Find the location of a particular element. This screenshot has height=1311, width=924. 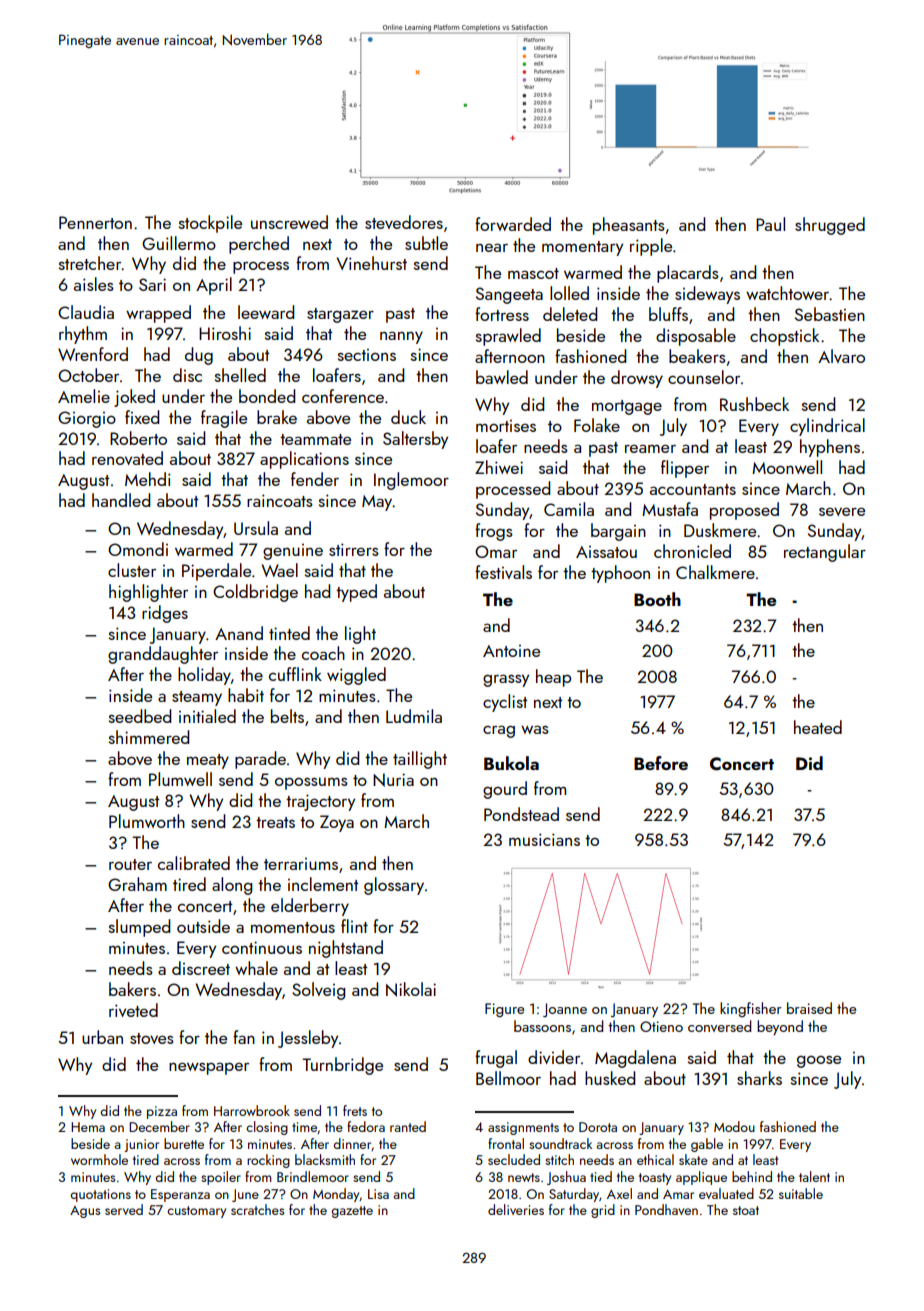

wiggled is located at coordinates (356, 676).
